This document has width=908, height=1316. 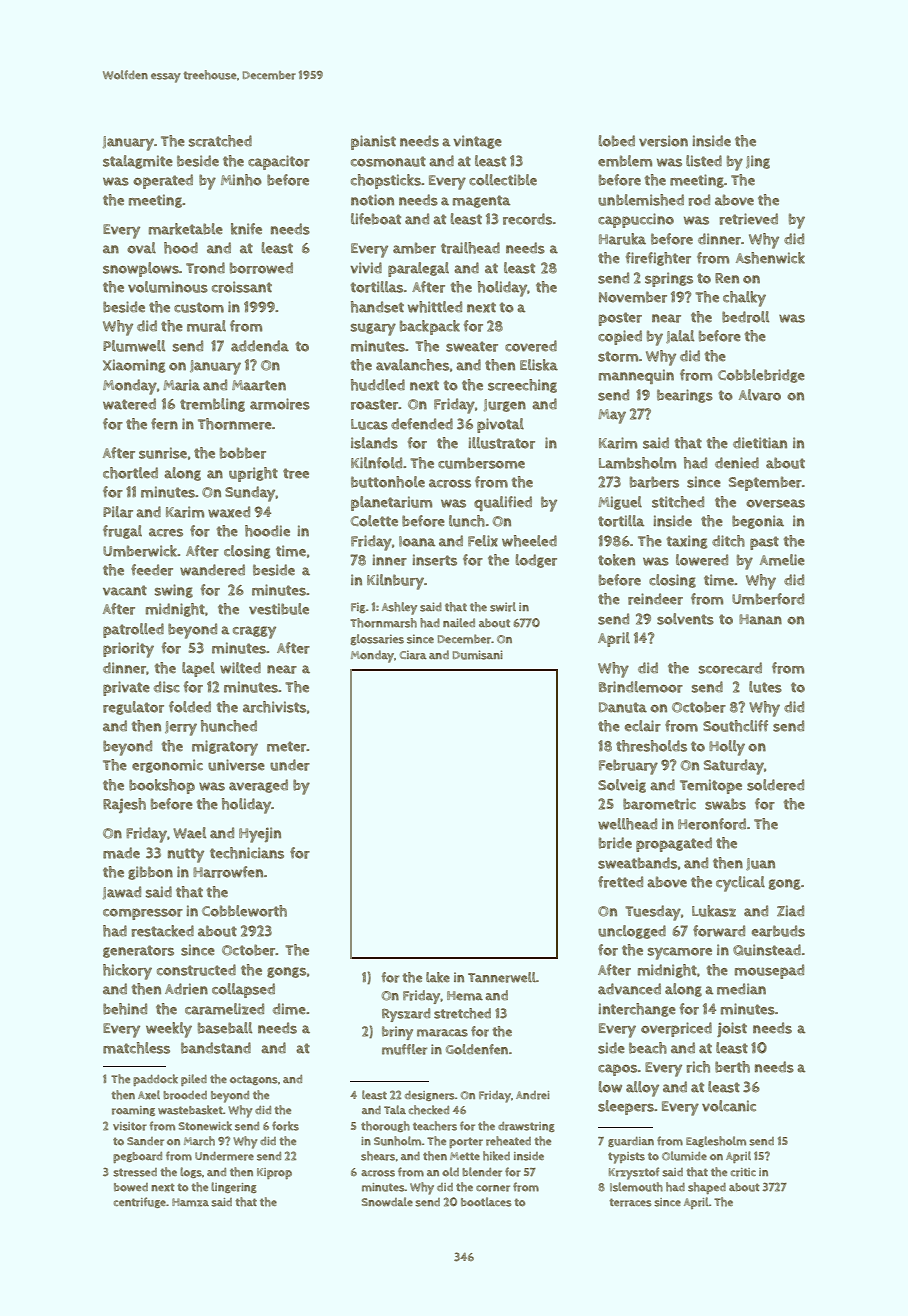 What do you see at coordinates (220, 141) in the document?
I see `scratched` at bounding box center [220, 141].
